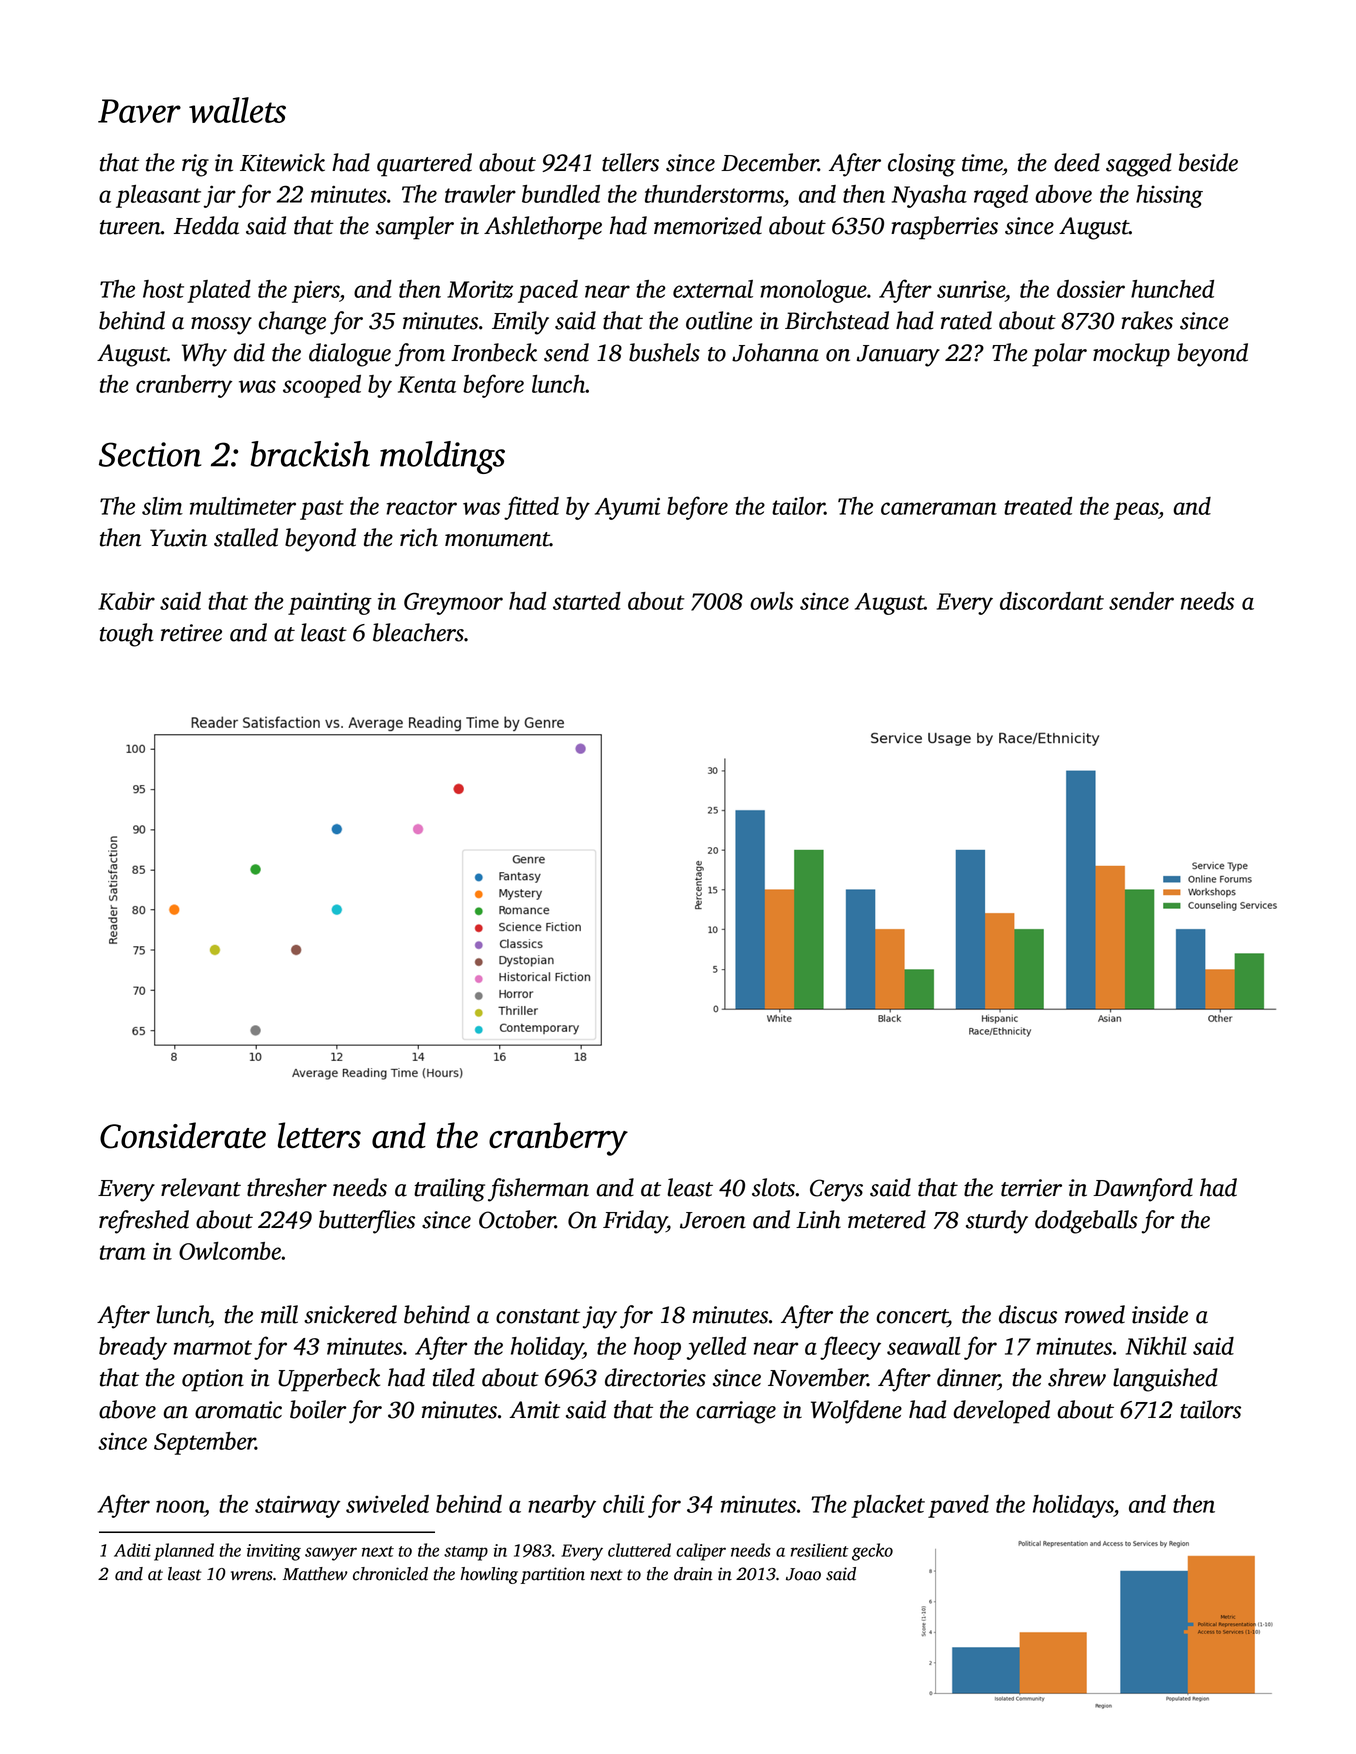  I want to click on Cerys, so click(836, 1190).
